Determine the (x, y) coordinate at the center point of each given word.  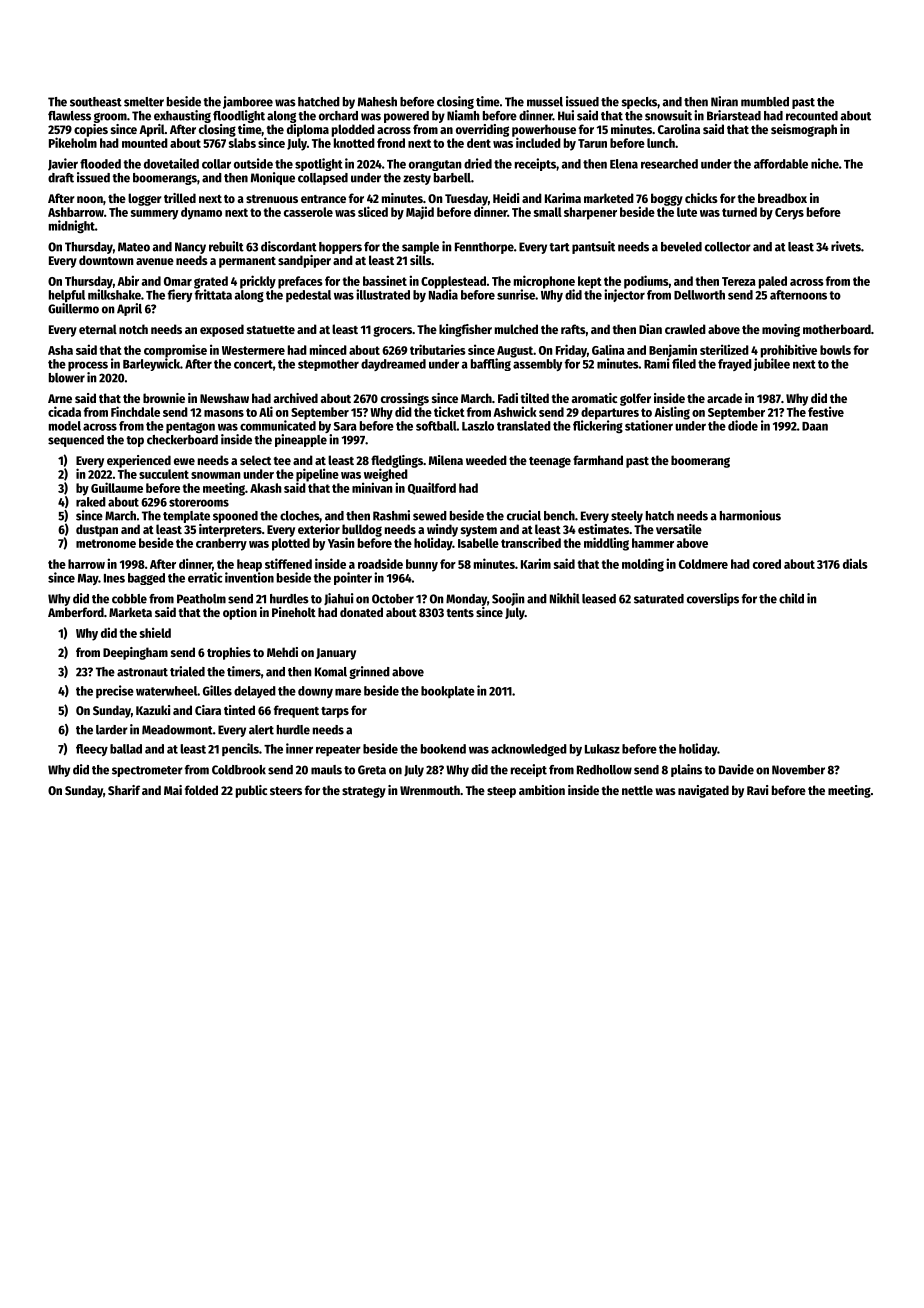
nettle (637, 790)
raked (91, 502)
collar (216, 164)
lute (687, 212)
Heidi (506, 198)
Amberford (76, 612)
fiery (180, 295)
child (791, 598)
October (393, 599)
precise (115, 691)
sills (420, 260)
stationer (649, 425)
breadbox (782, 198)
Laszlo (478, 426)
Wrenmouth (430, 790)
